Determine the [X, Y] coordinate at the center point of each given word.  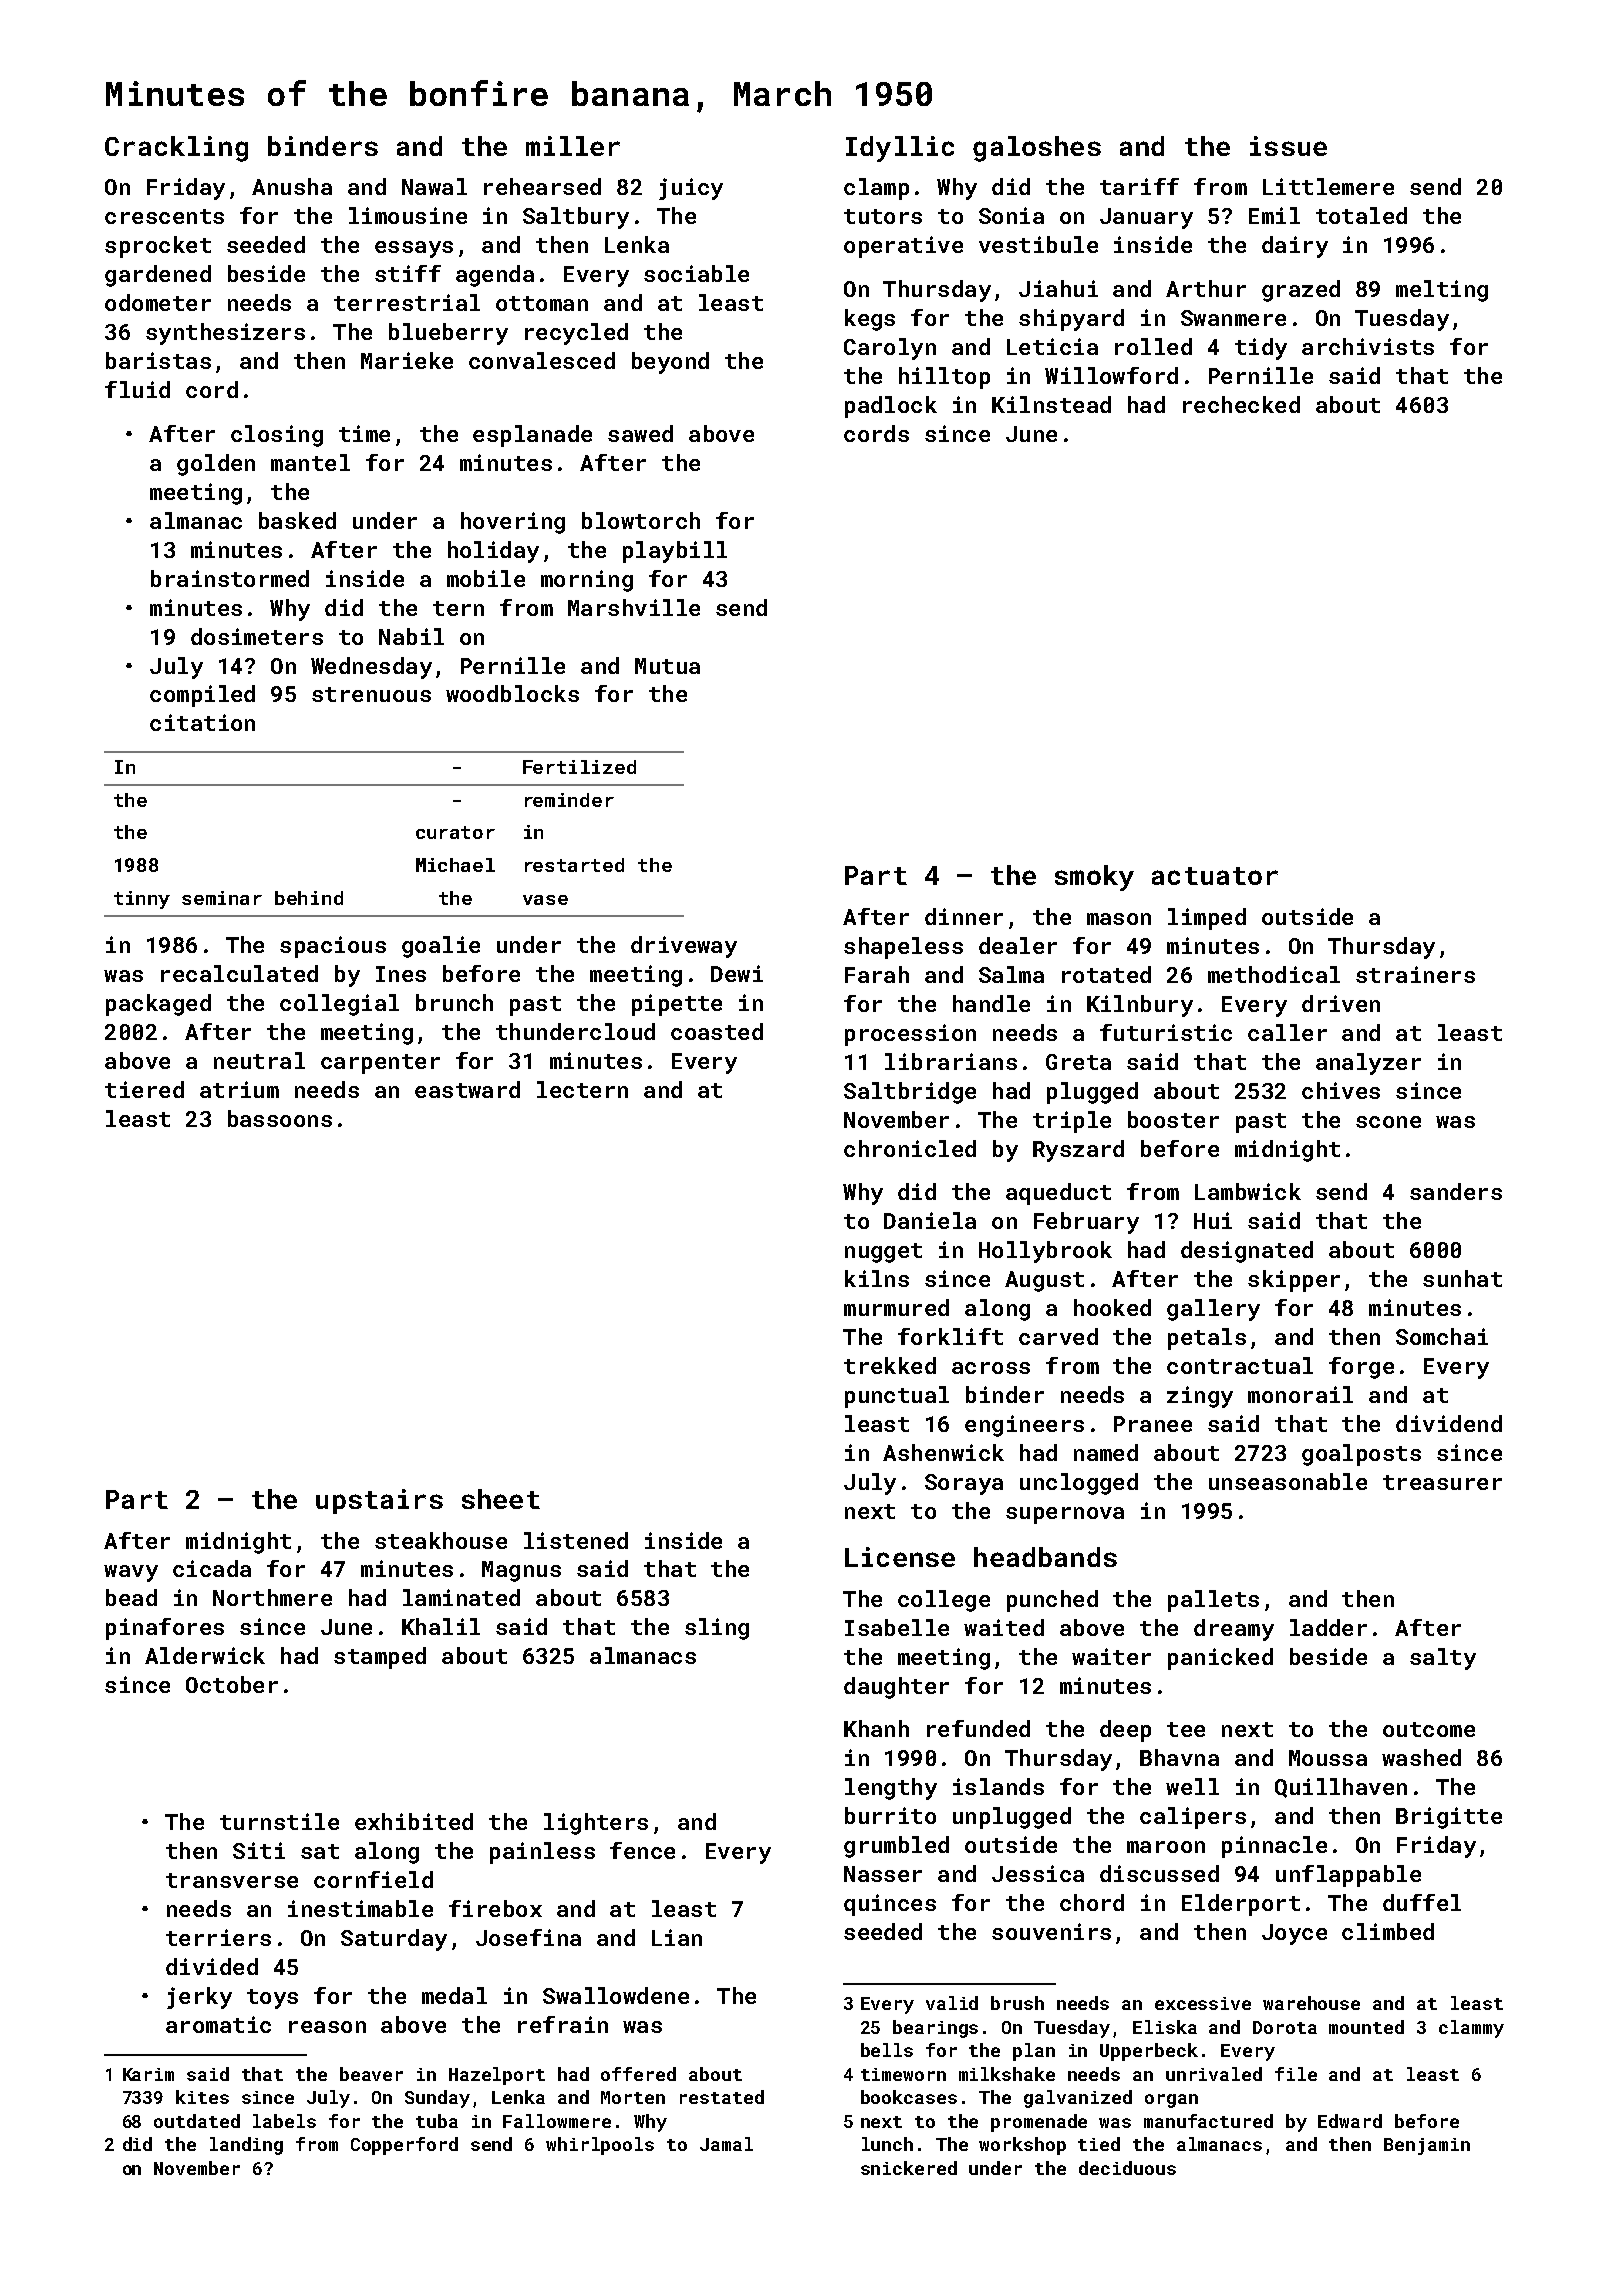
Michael [455, 865]
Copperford [404, 2146]
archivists [1368, 346]
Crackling [176, 149]
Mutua [667, 666]
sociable [696, 273]
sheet [501, 1499]
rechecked [1241, 404]
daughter [896, 1688]
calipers [1193, 1818]
